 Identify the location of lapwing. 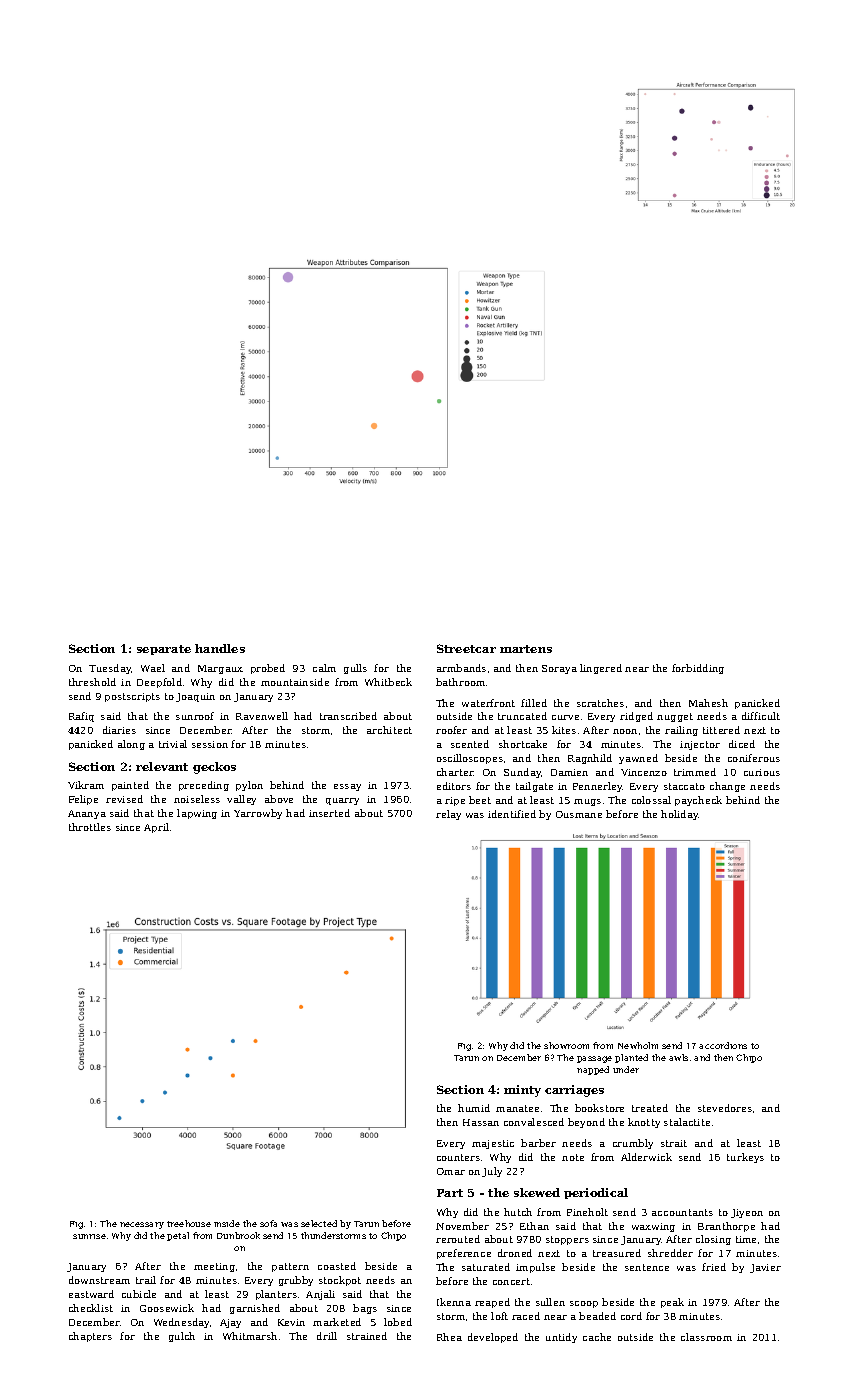
(197, 814).
